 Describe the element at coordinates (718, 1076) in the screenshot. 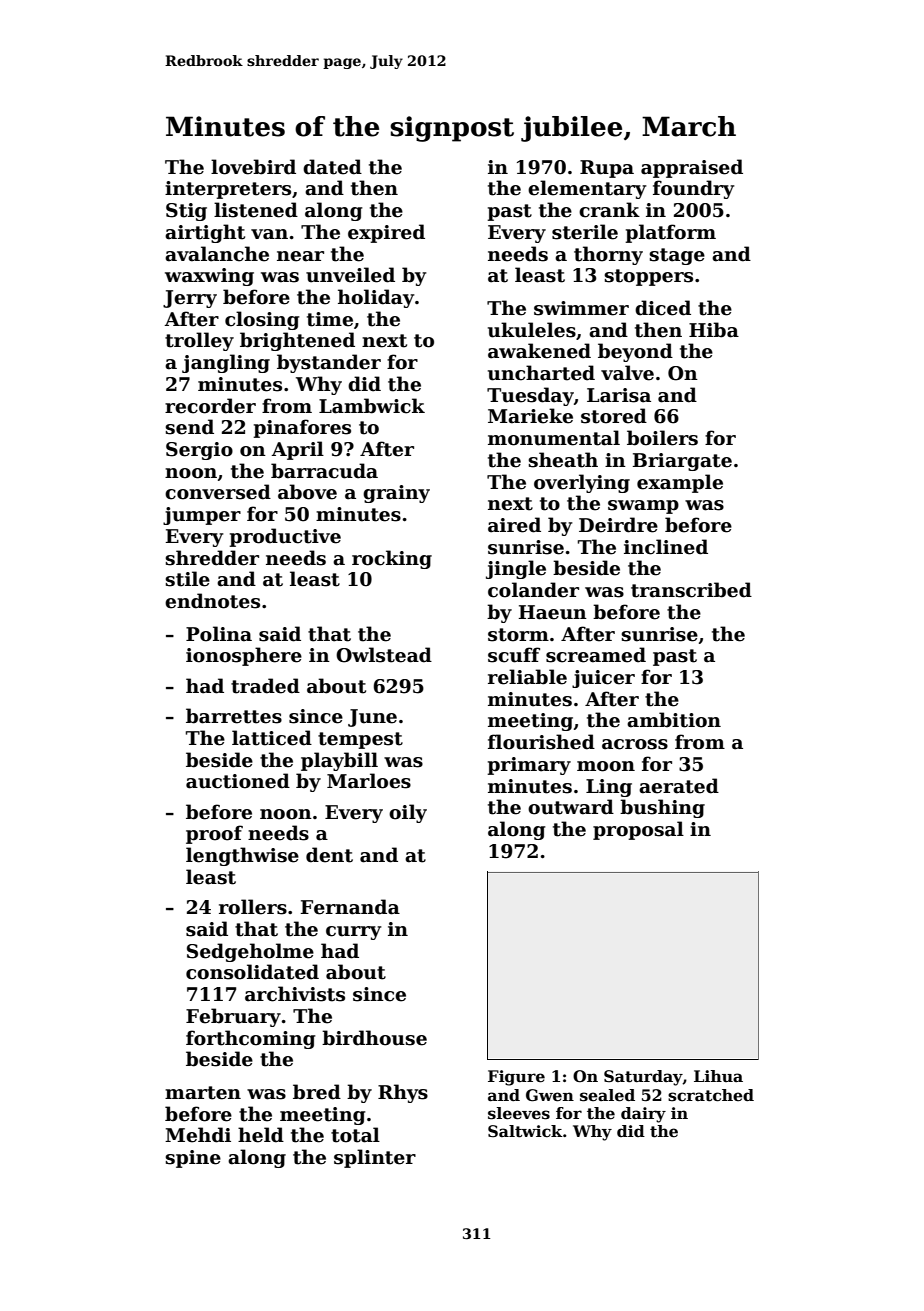

I see `Lihua` at that location.
